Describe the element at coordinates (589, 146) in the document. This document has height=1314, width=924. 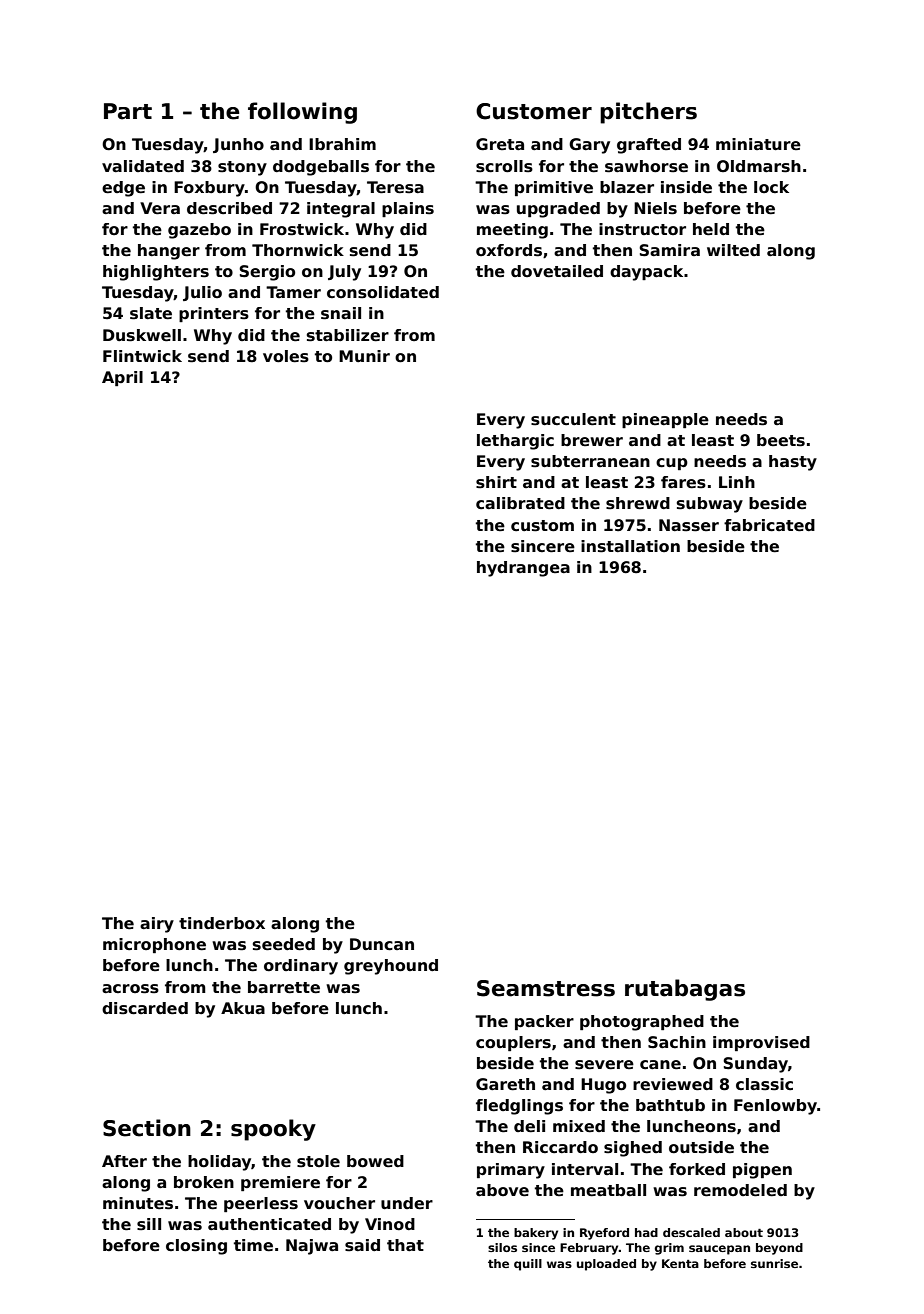
I see `Gary` at that location.
